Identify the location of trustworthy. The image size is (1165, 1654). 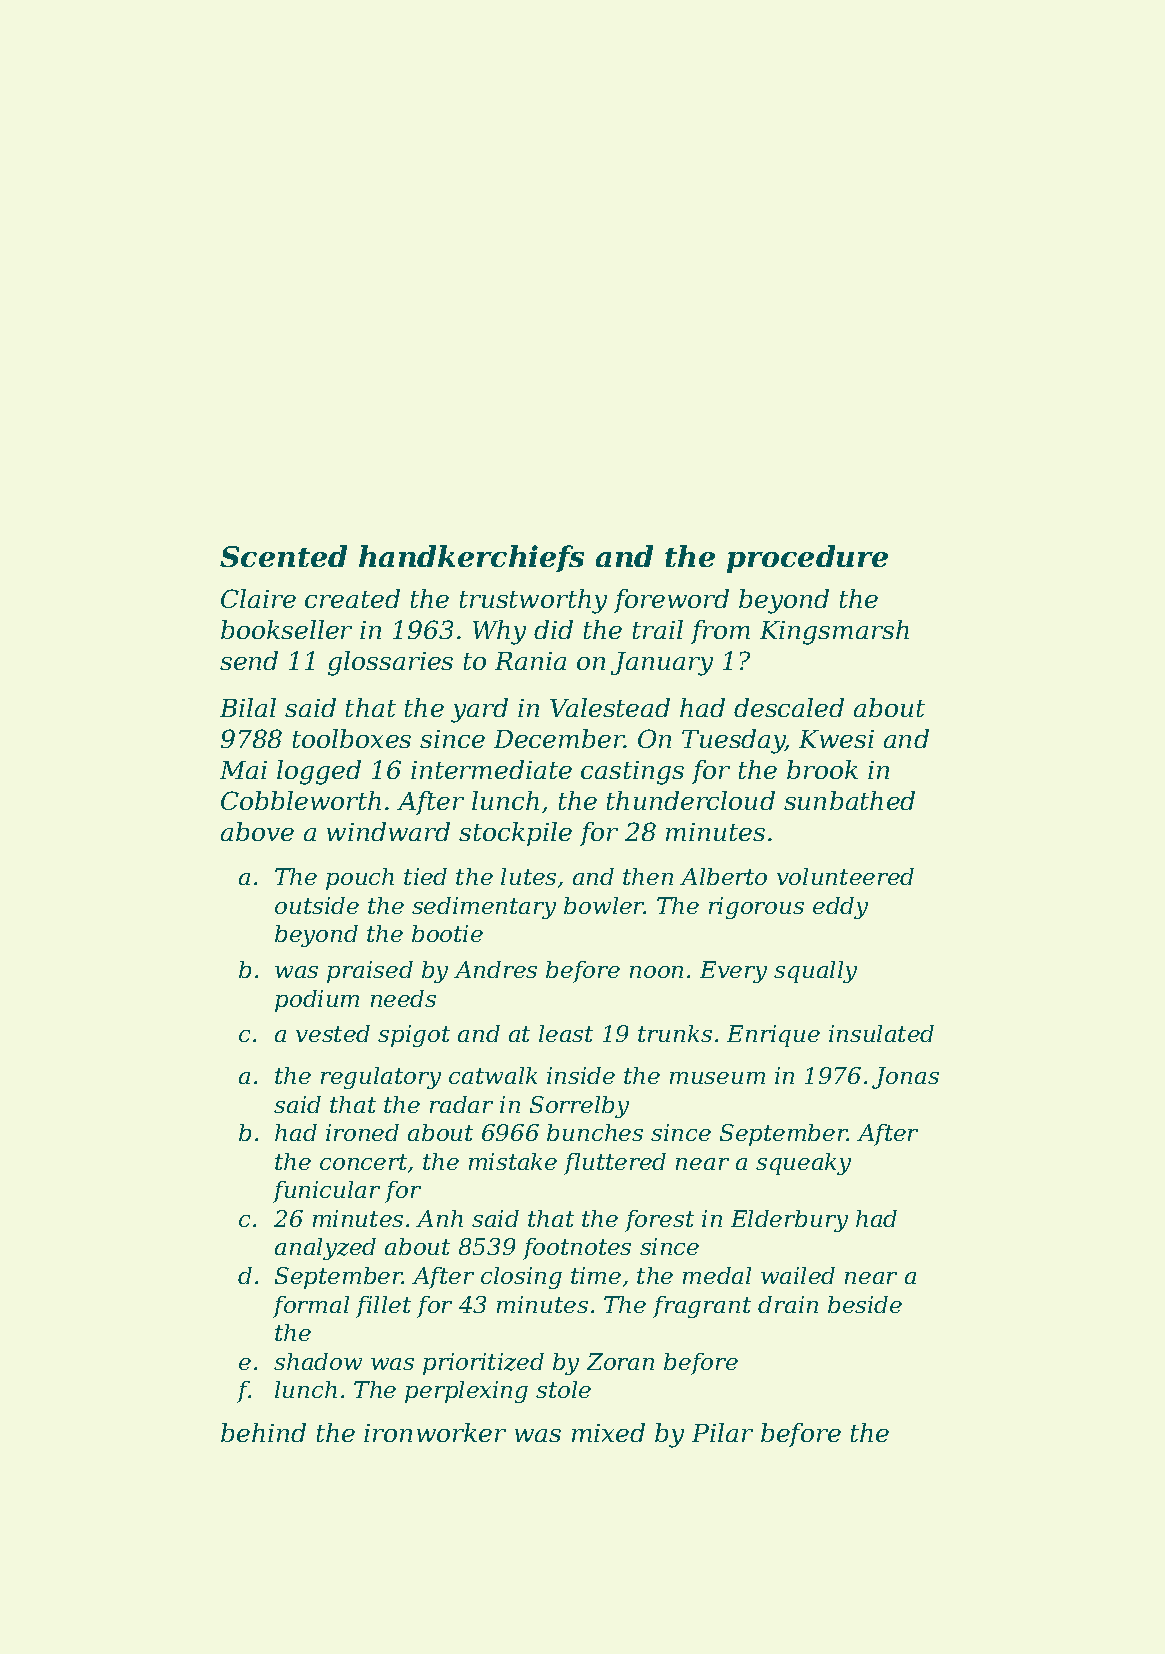
(533, 601).
